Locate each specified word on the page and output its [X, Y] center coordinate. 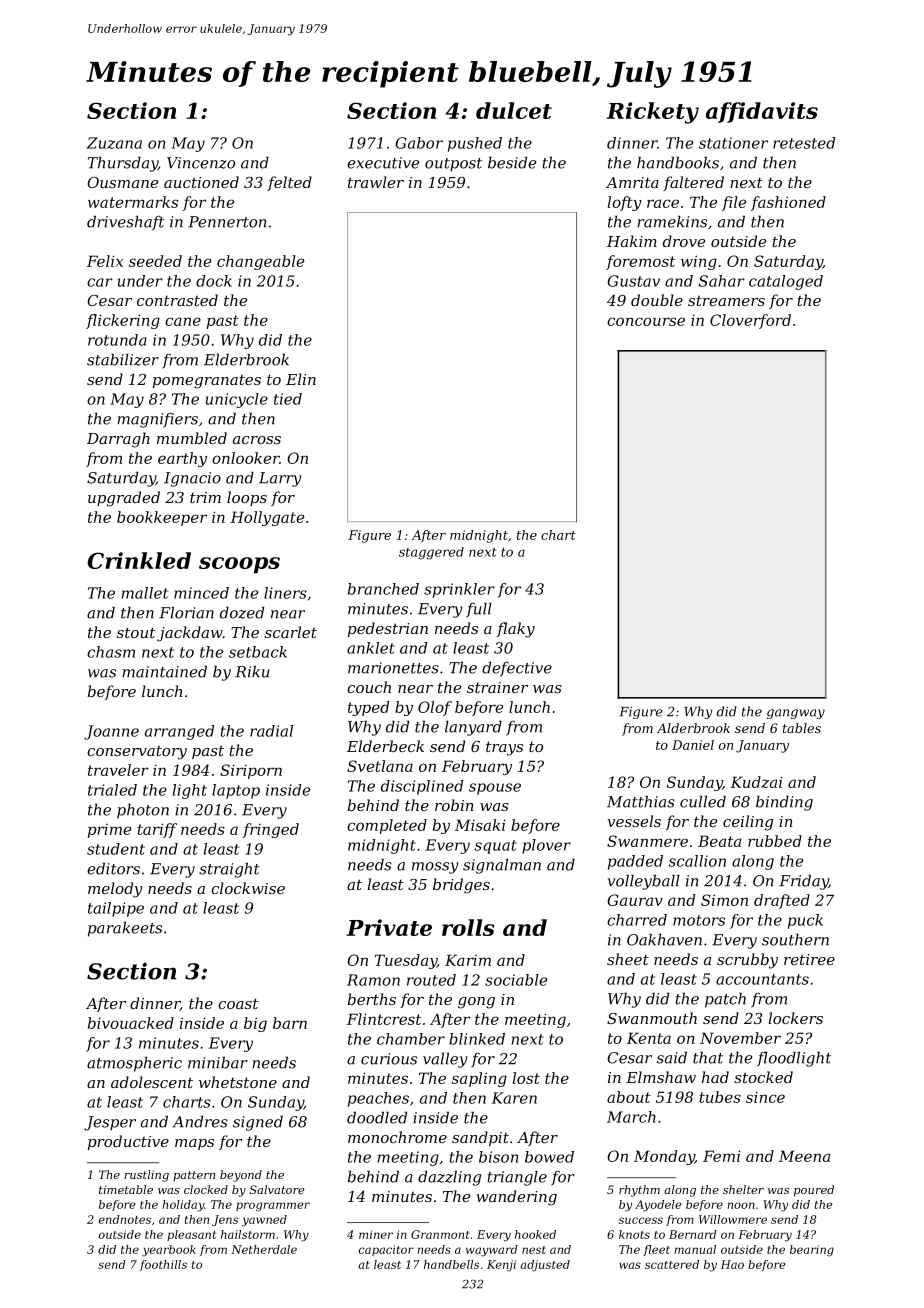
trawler [376, 182]
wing [699, 262]
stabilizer [123, 359]
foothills [163, 1265]
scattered [672, 1264]
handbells [451, 1264]
